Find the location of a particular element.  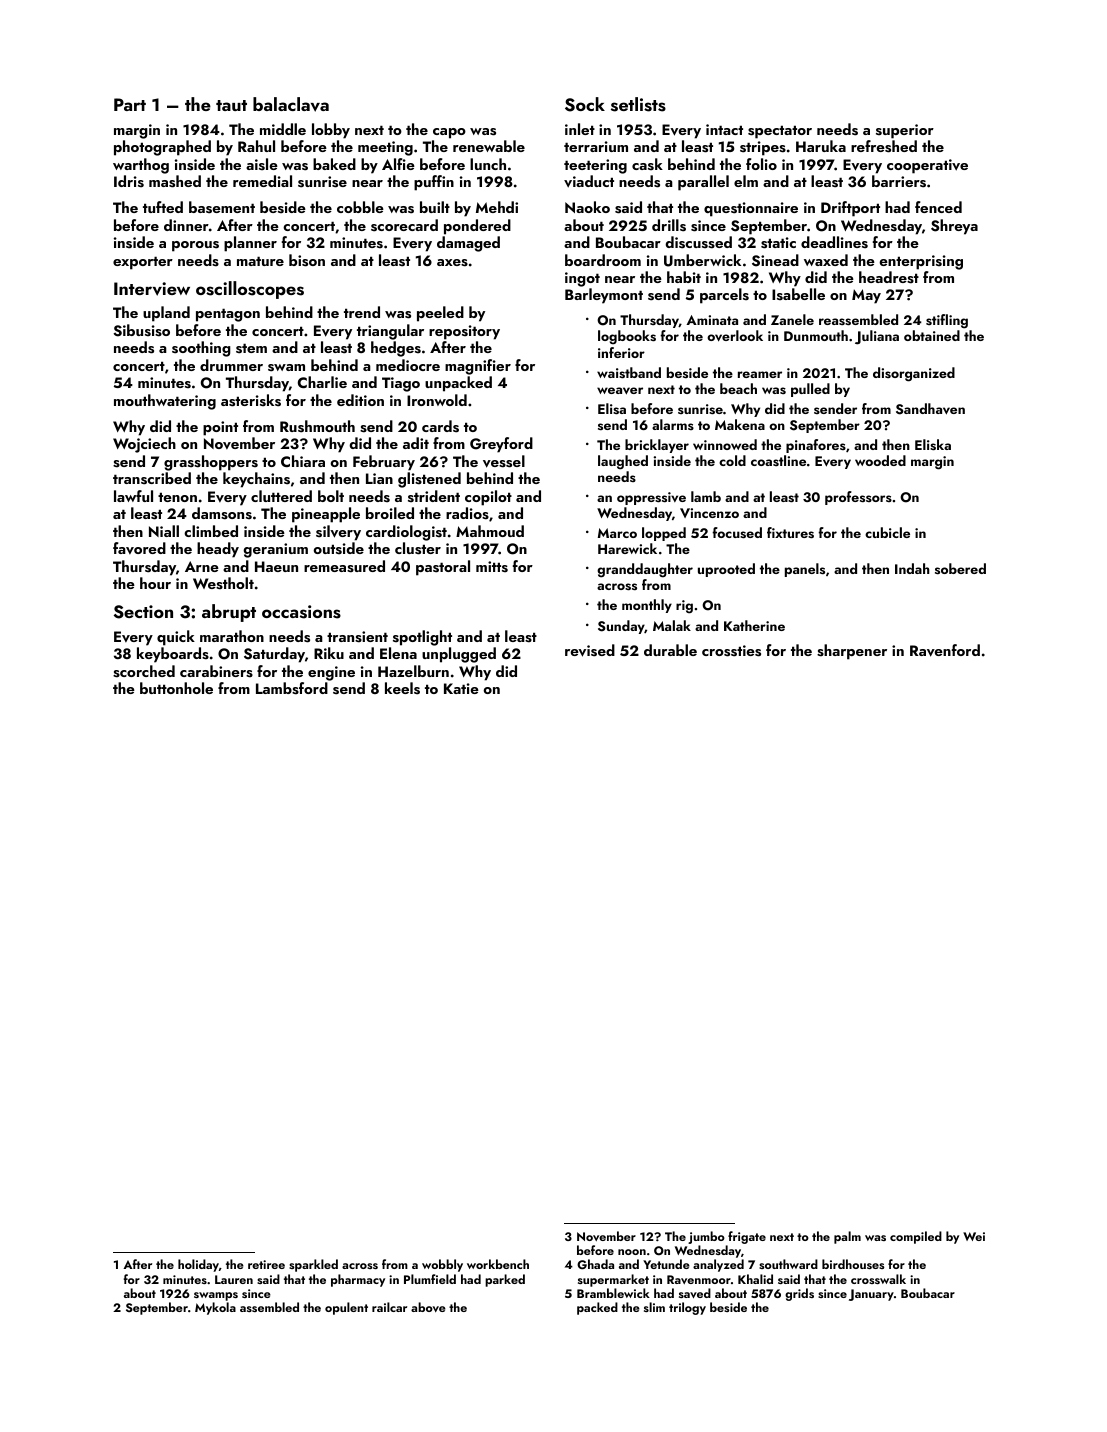

keels is located at coordinates (402, 688).
